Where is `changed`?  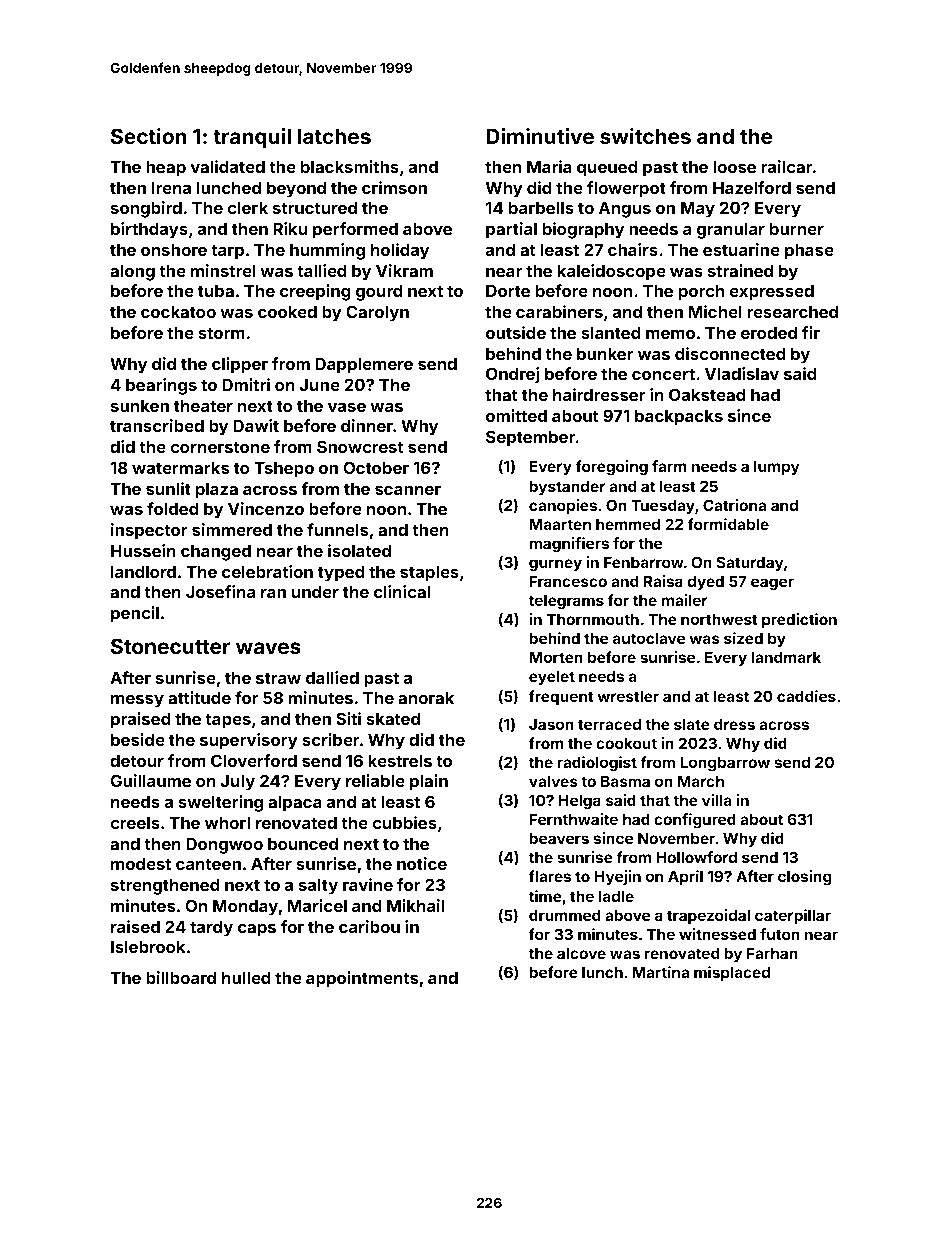 changed is located at coordinates (216, 553).
